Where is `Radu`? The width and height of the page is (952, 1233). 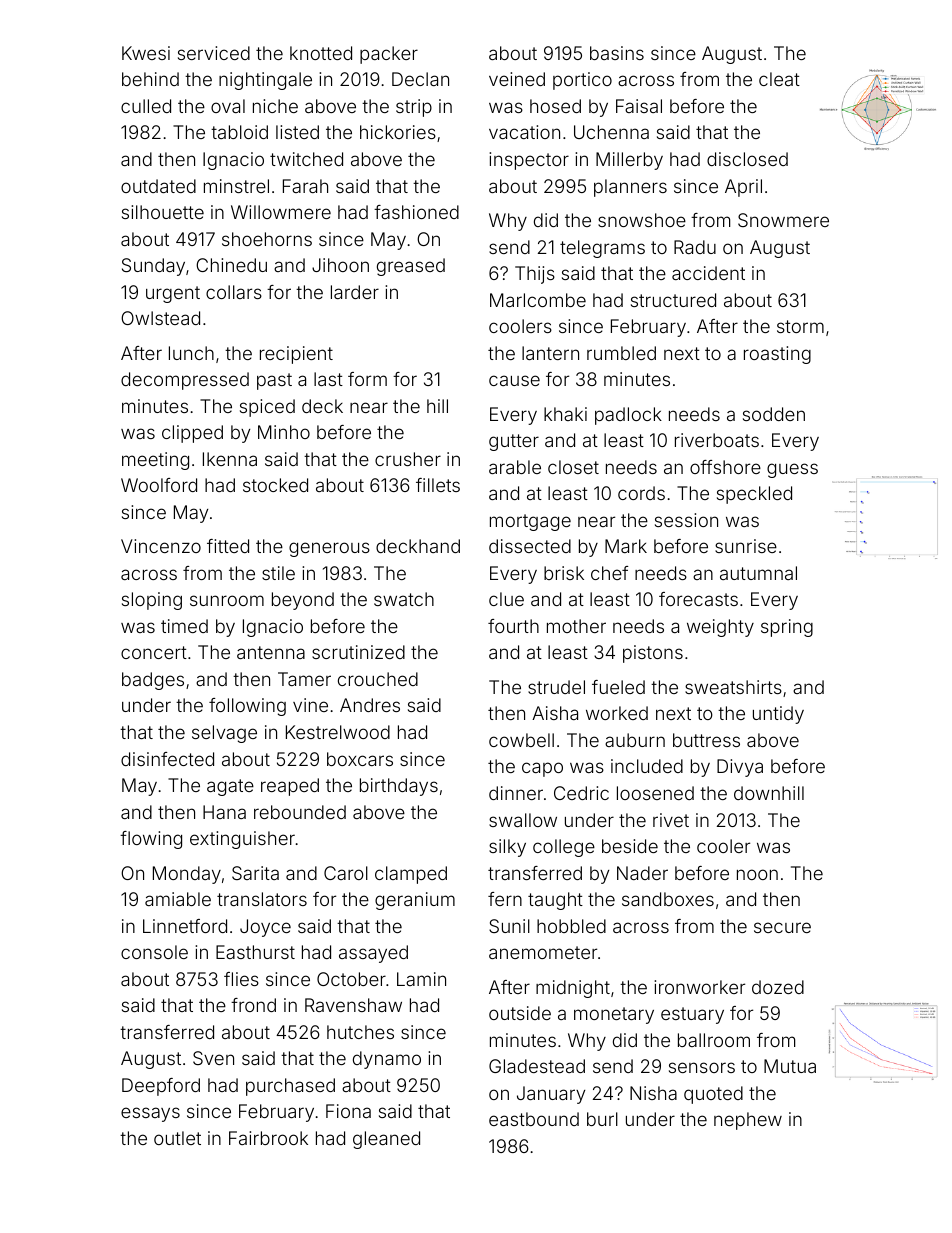 Radu is located at coordinates (695, 247).
